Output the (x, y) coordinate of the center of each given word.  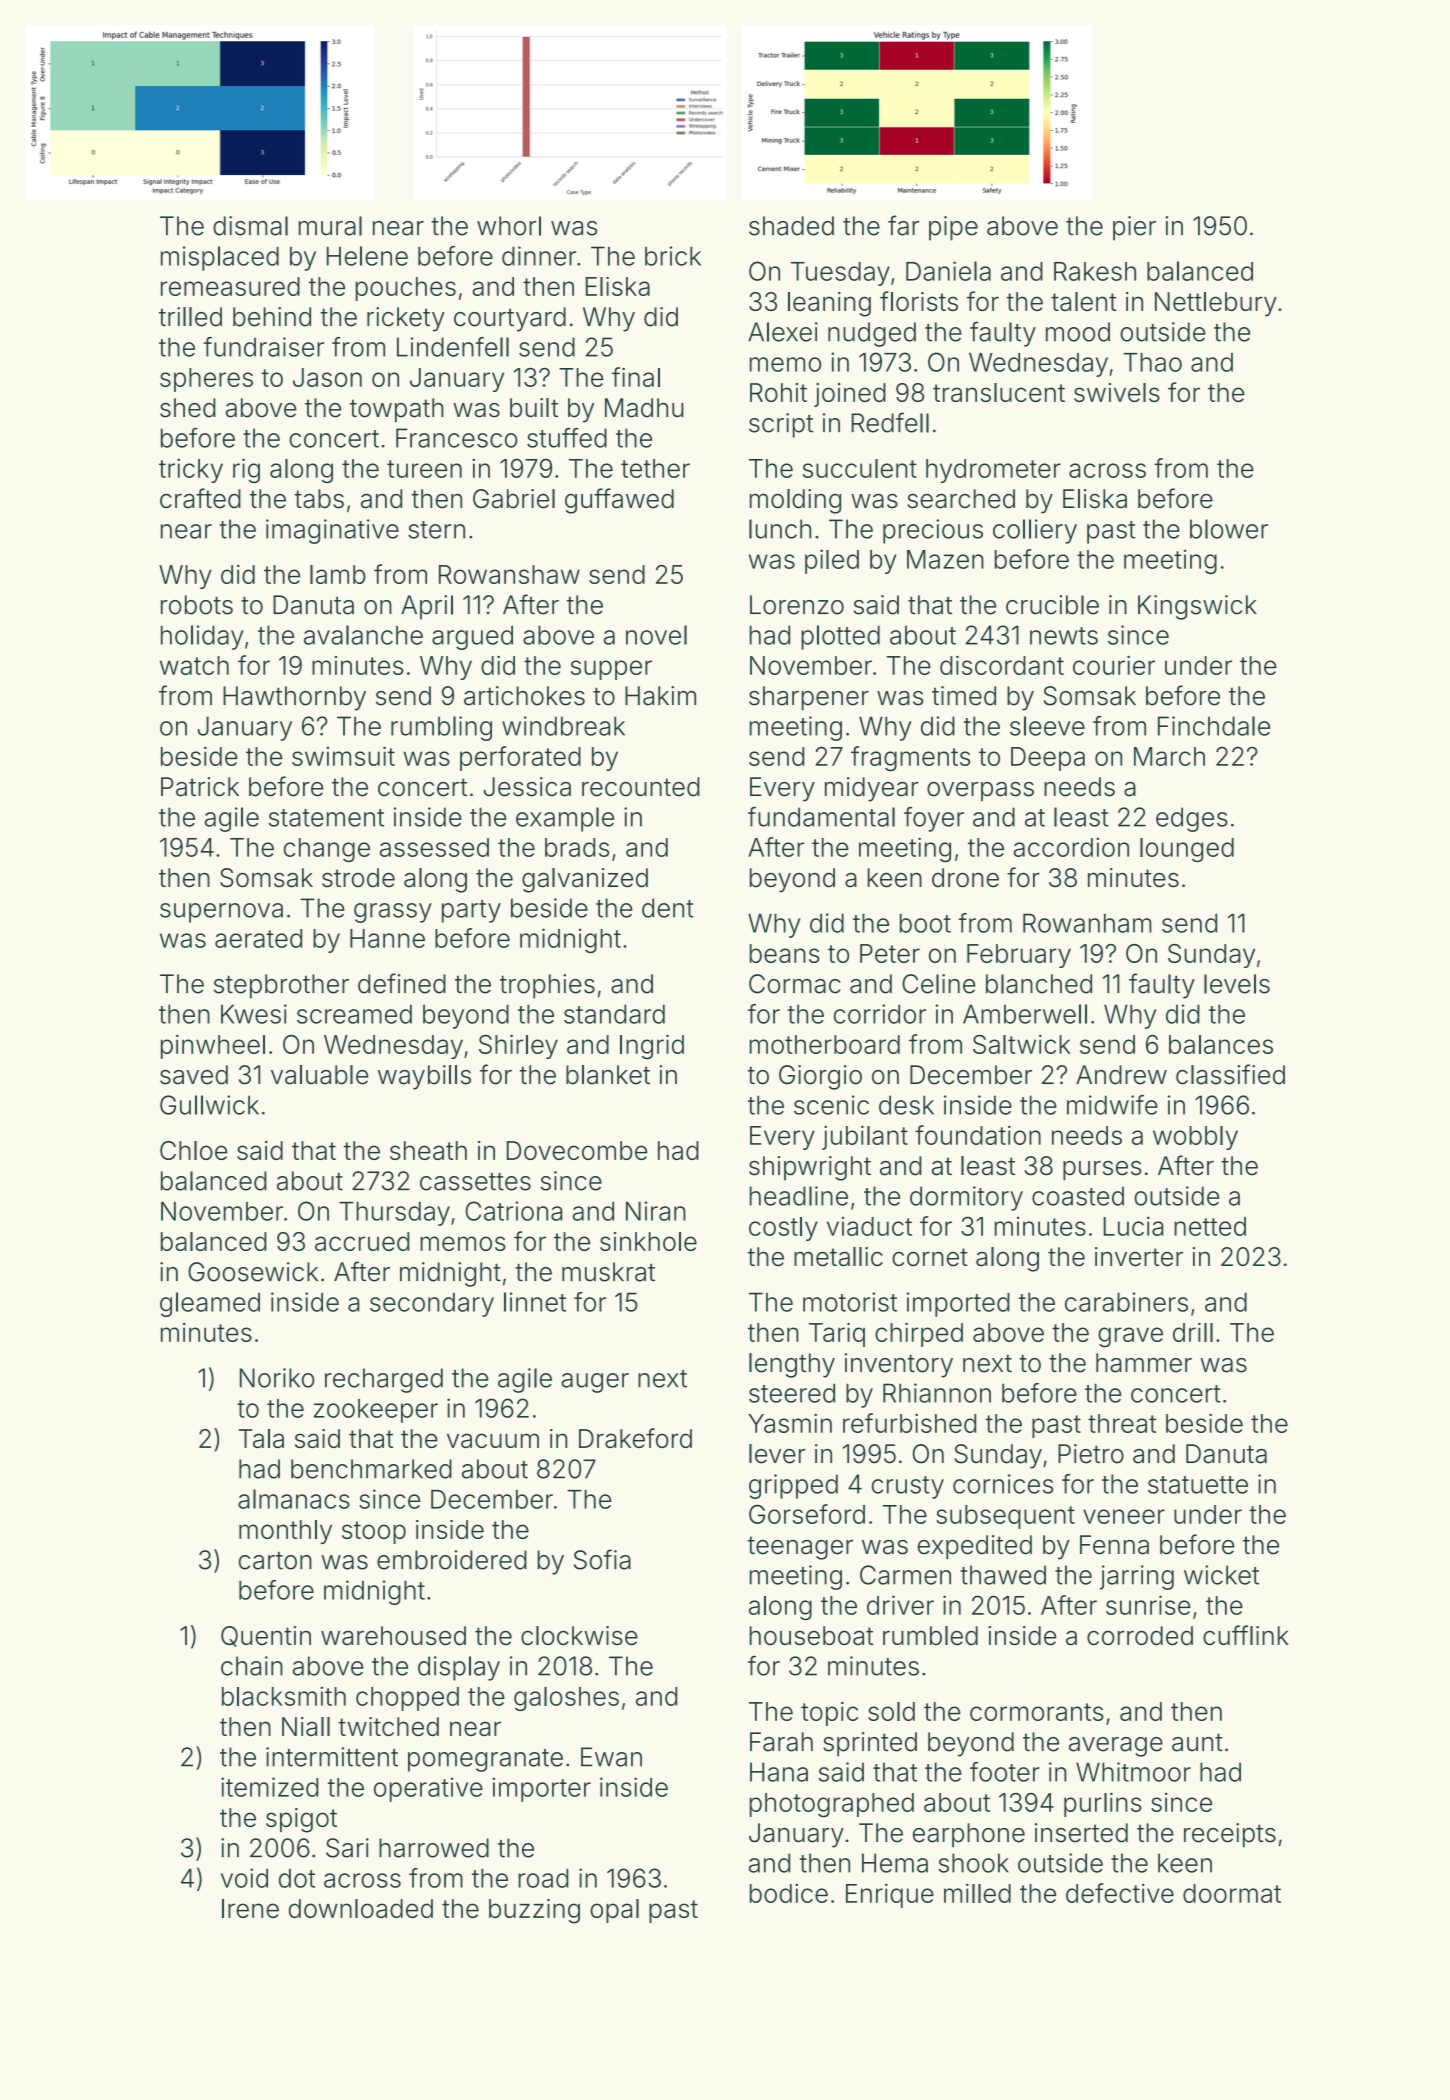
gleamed (210, 1304)
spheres (206, 380)
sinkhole (648, 1241)
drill (1193, 1332)
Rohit (778, 392)
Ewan (611, 1757)
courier (1114, 665)
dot (297, 1878)
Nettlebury (1216, 304)
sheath (428, 1150)
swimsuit (343, 756)
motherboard (825, 1044)
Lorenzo (797, 605)
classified (1230, 1074)
